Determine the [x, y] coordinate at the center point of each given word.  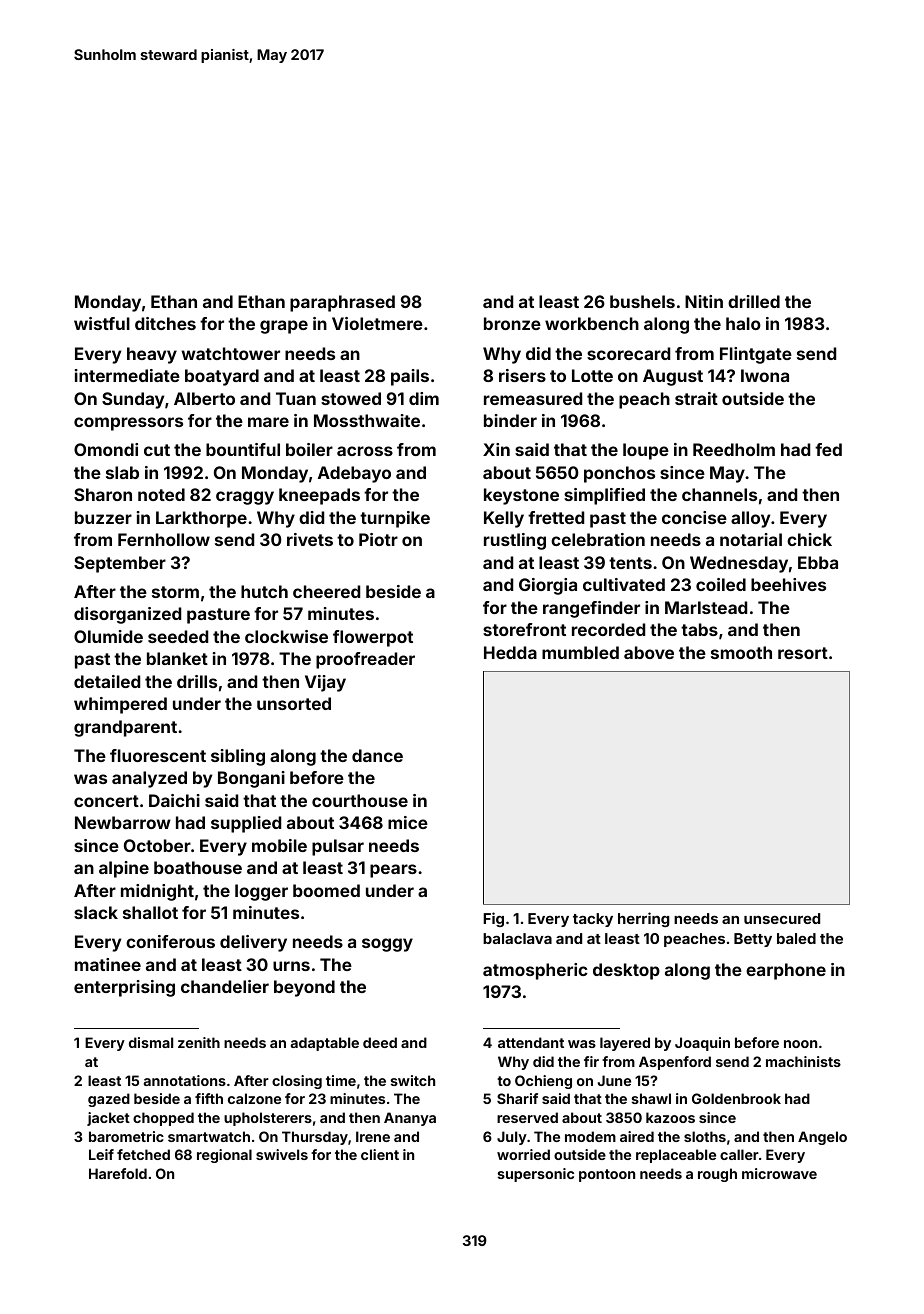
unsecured [782, 918]
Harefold [118, 1173]
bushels [642, 301]
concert [106, 801]
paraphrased [342, 303]
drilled [754, 301]
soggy [387, 945]
